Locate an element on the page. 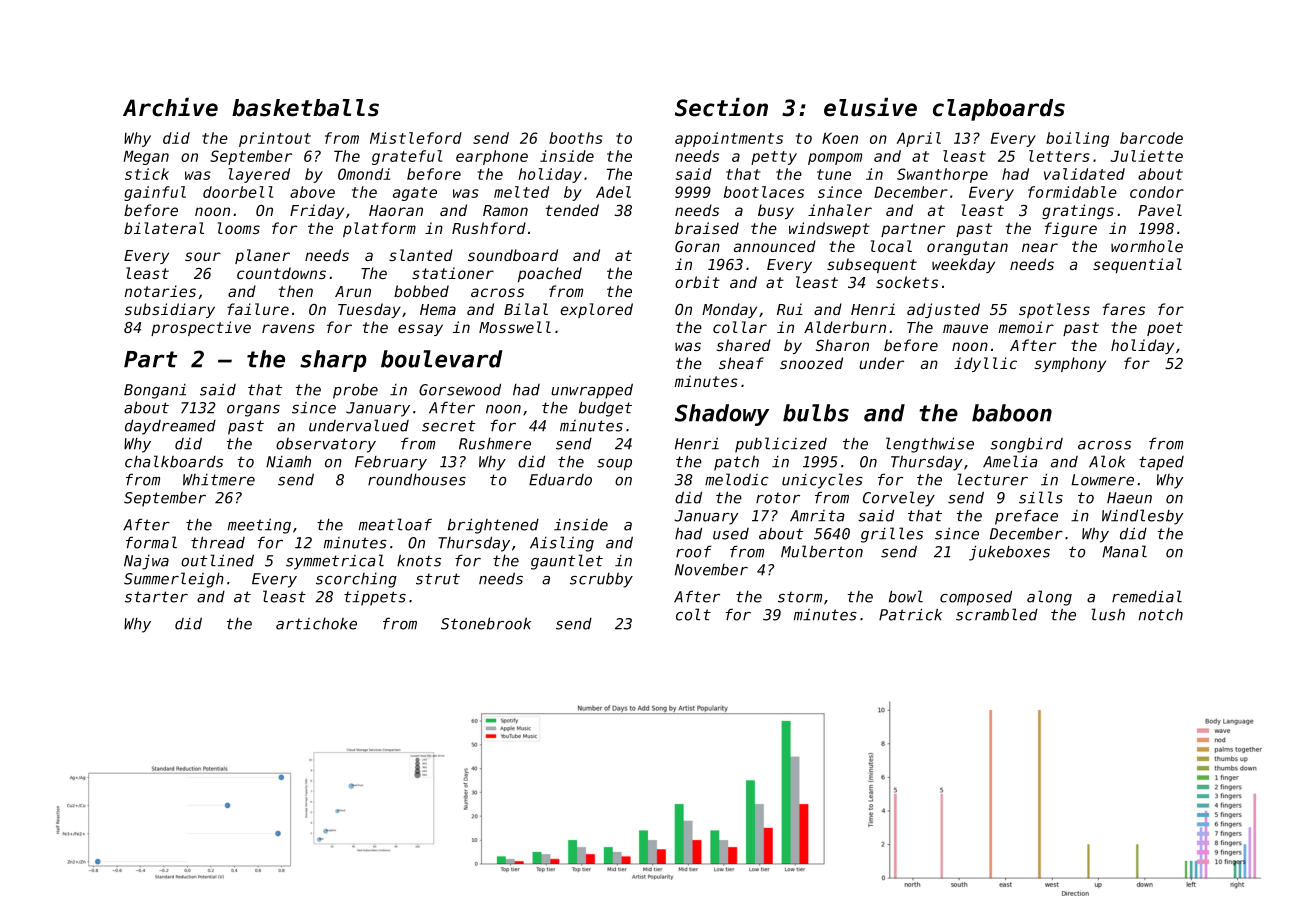 This image has height=924, width=1308. melted is located at coordinates (521, 192).
